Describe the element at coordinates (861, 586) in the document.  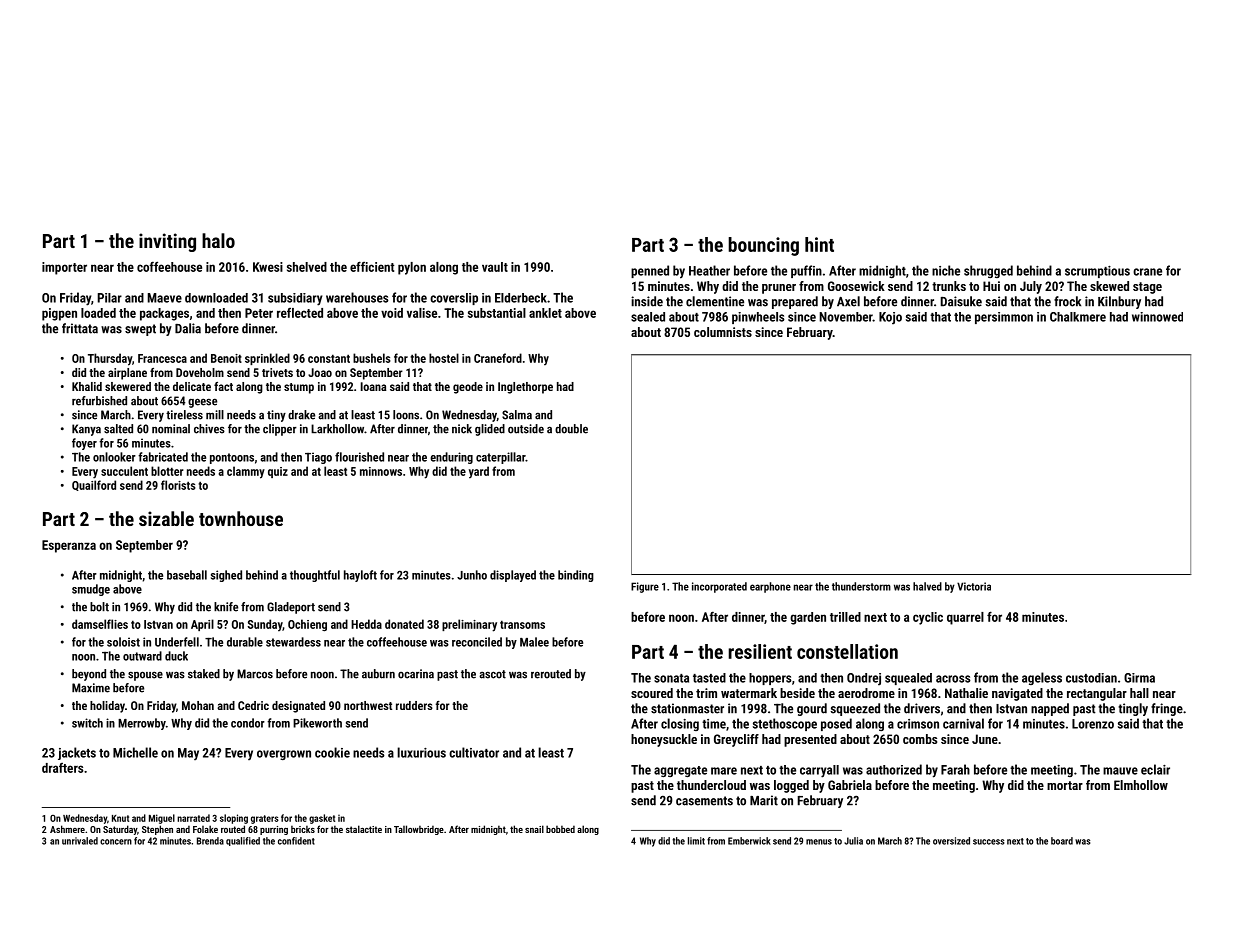
I see `thunderstorm` at that location.
